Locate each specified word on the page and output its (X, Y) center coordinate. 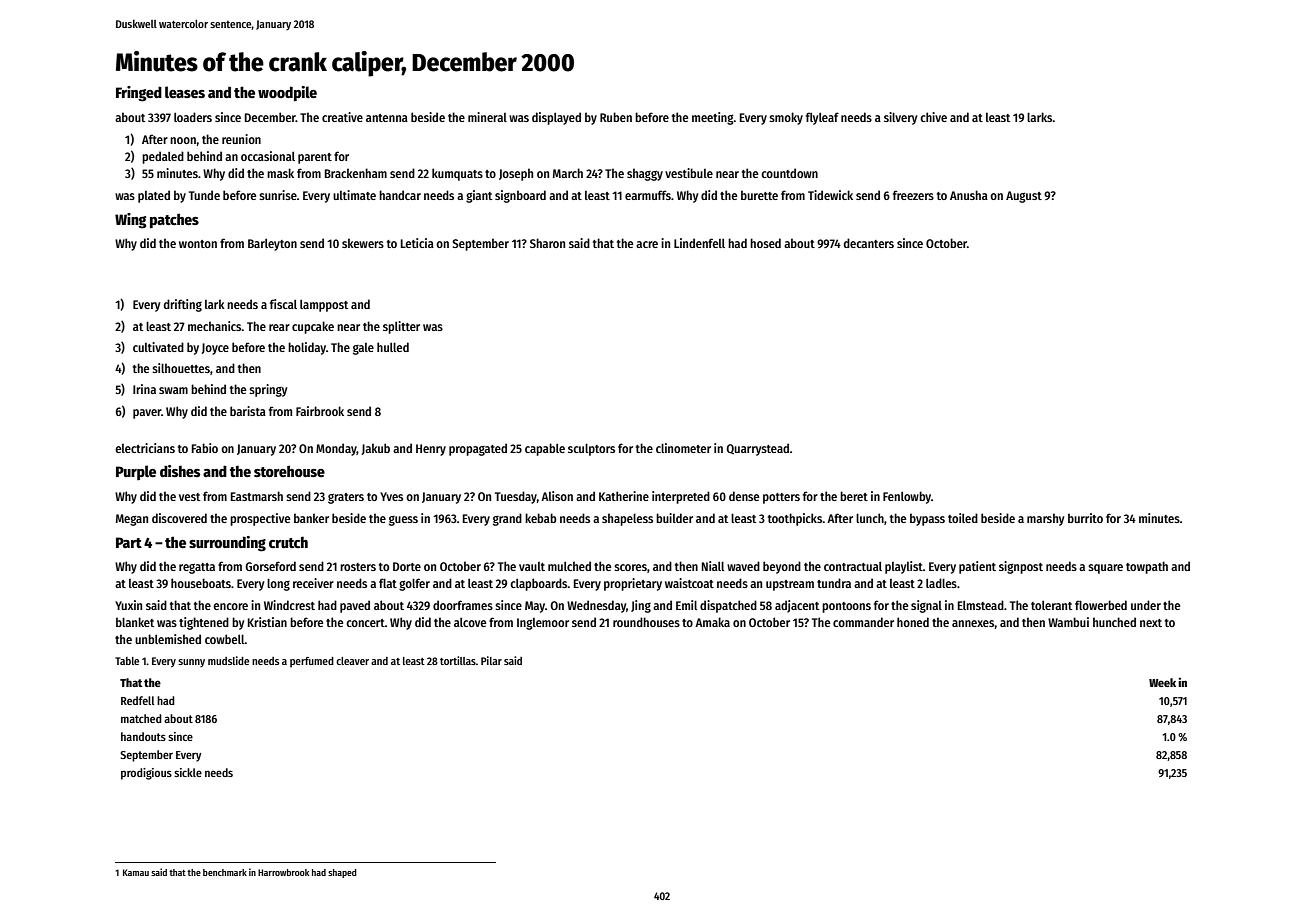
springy (268, 390)
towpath (1147, 567)
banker (311, 518)
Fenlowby (907, 497)
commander (863, 622)
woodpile (287, 94)
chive (933, 117)
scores (630, 567)
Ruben (616, 117)
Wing (131, 221)
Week (1162, 682)
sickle (188, 772)
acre (647, 244)
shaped (342, 873)
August (1024, 197)
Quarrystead (757, 449)
